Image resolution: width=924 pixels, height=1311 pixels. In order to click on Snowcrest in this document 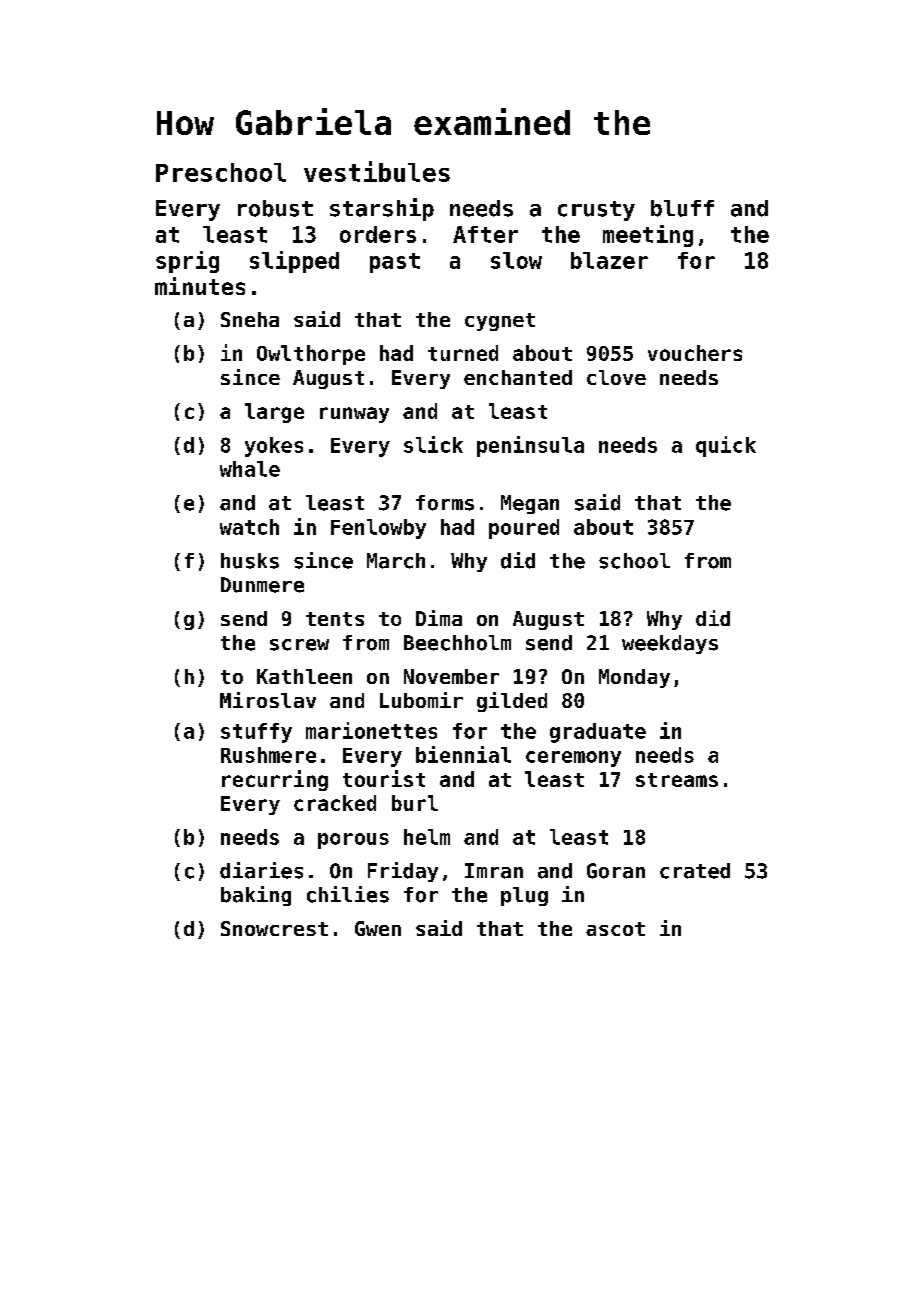, I will do `click(274, 928)`.
